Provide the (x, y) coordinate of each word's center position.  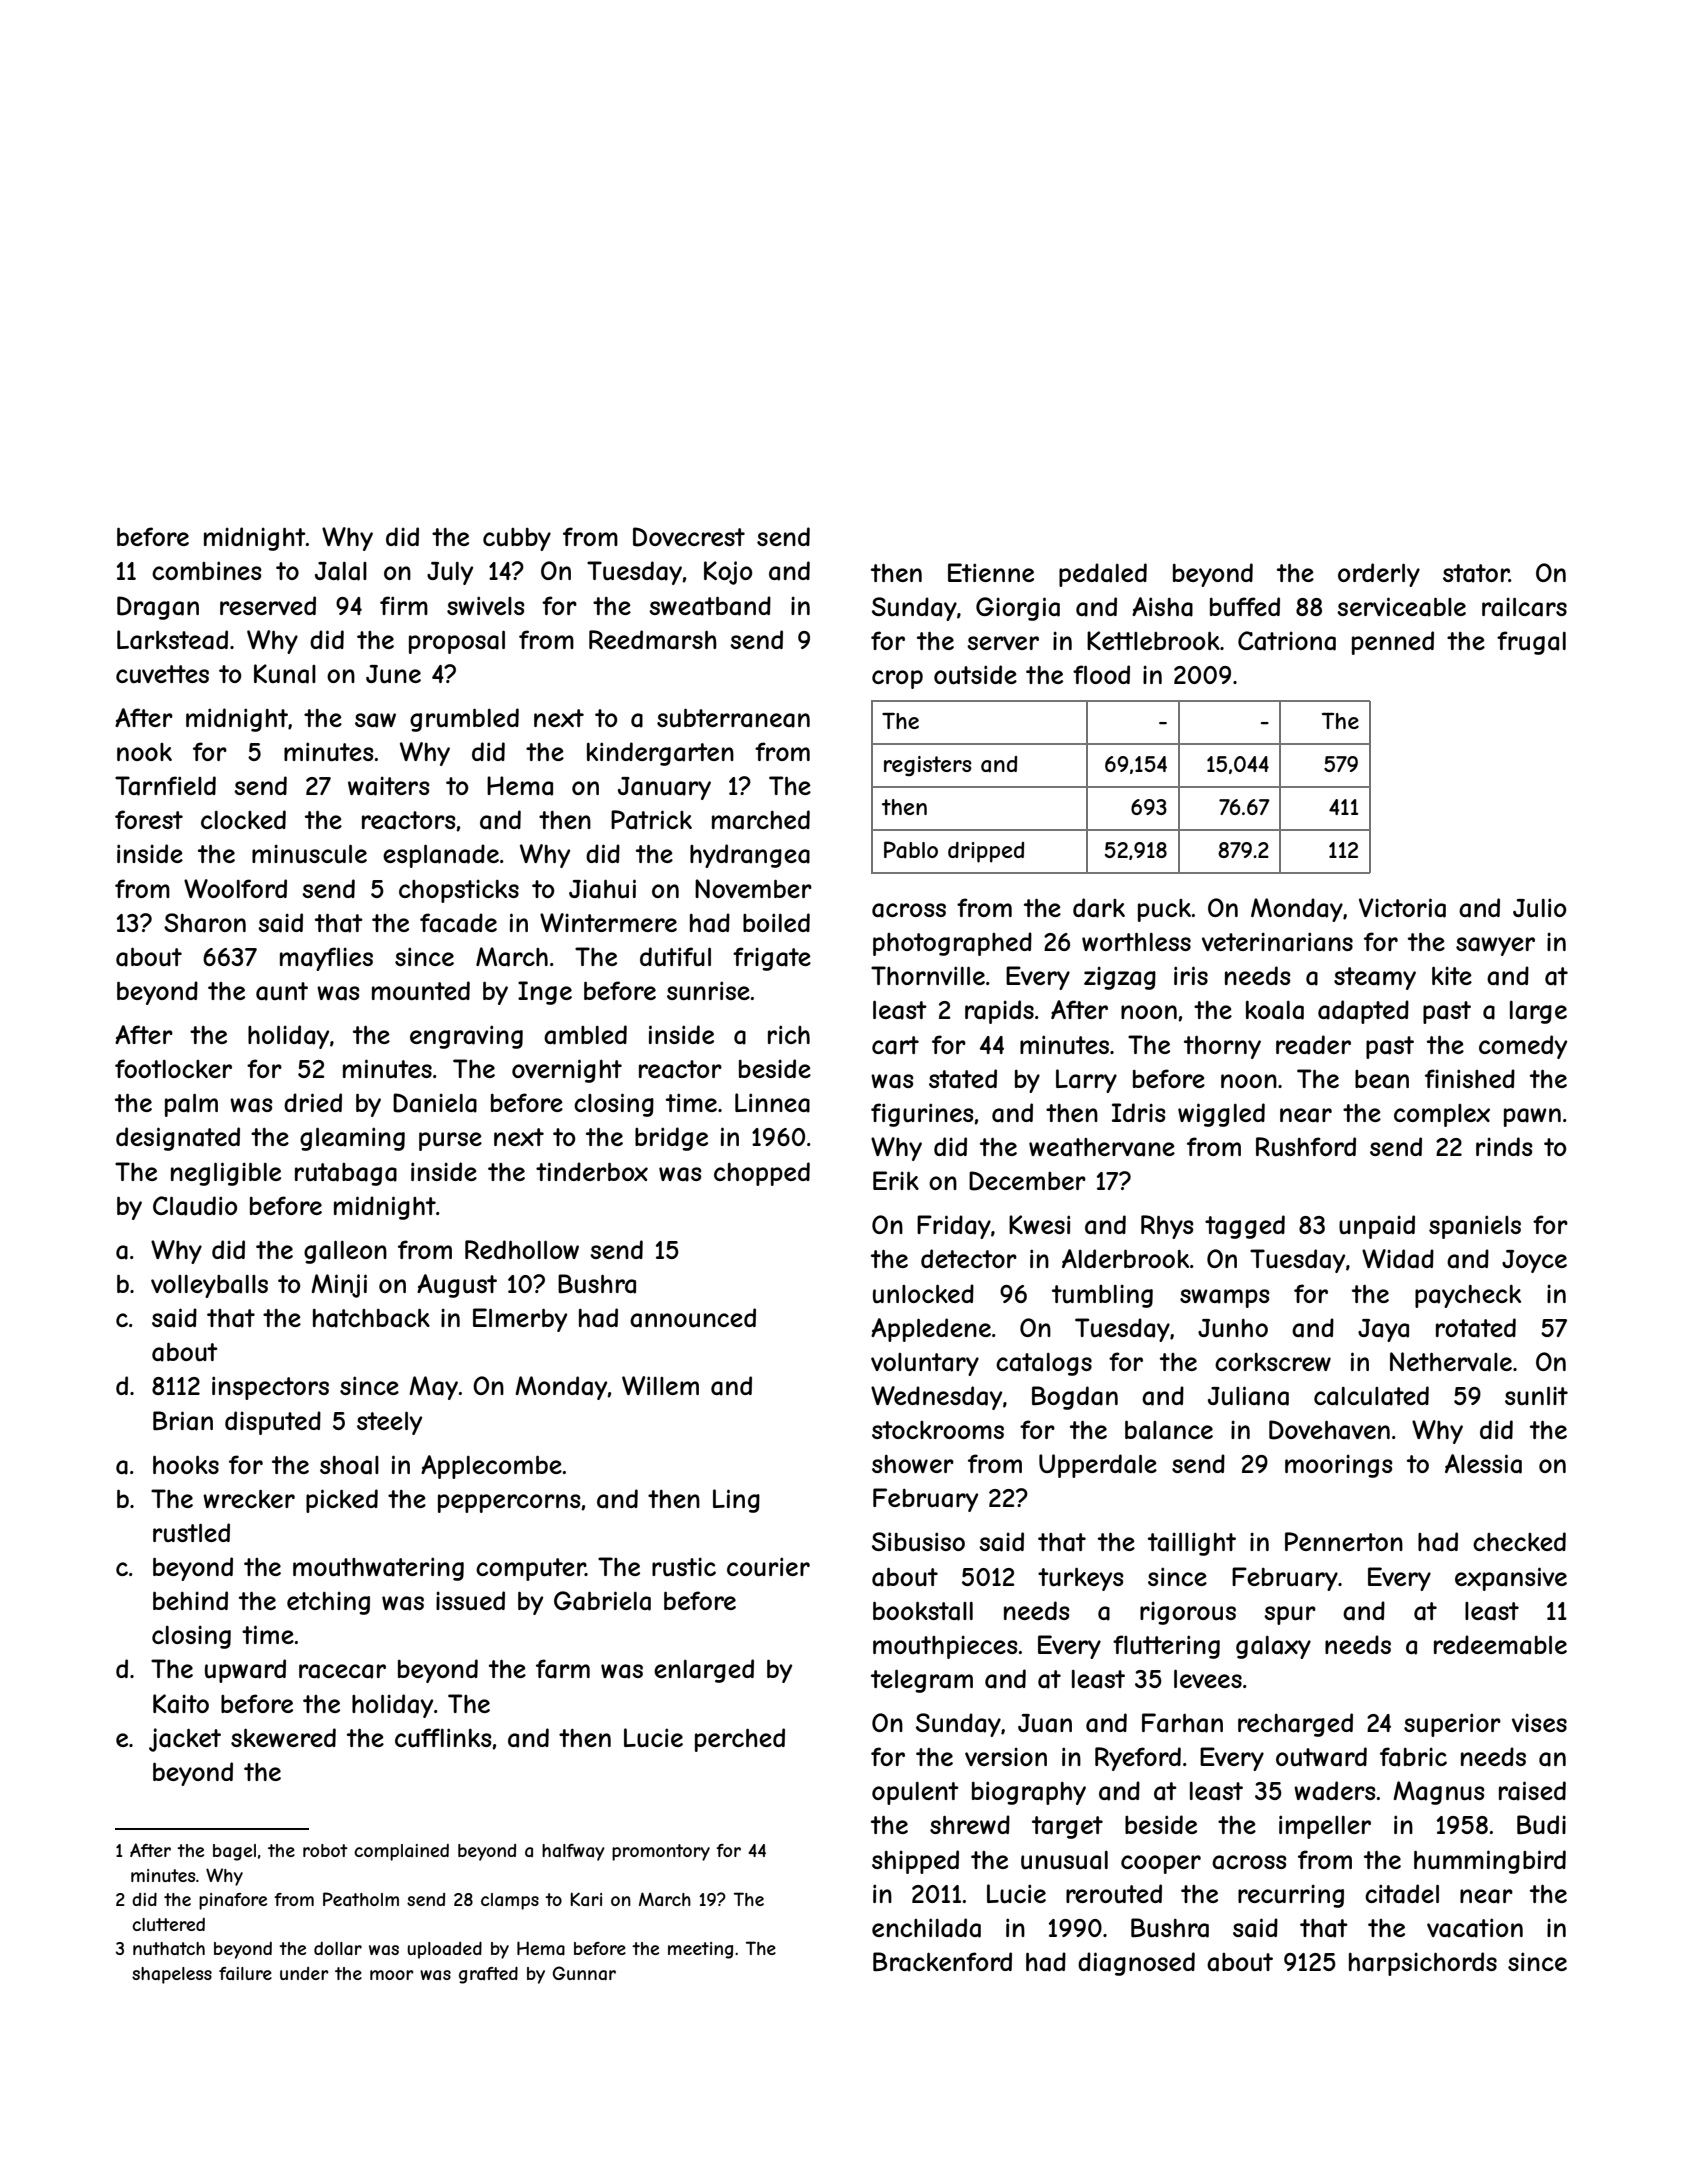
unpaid (1377, 1227)
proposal (457, 642)
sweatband (710, 606)
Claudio (195, 1206)
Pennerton (1344, 1541)
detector (969, 1258)
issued (470, 1600)
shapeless (172, 1975)
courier (768, 1567)
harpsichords (1423, 1964)
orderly (1379, 575)
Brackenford (942, 1962)
